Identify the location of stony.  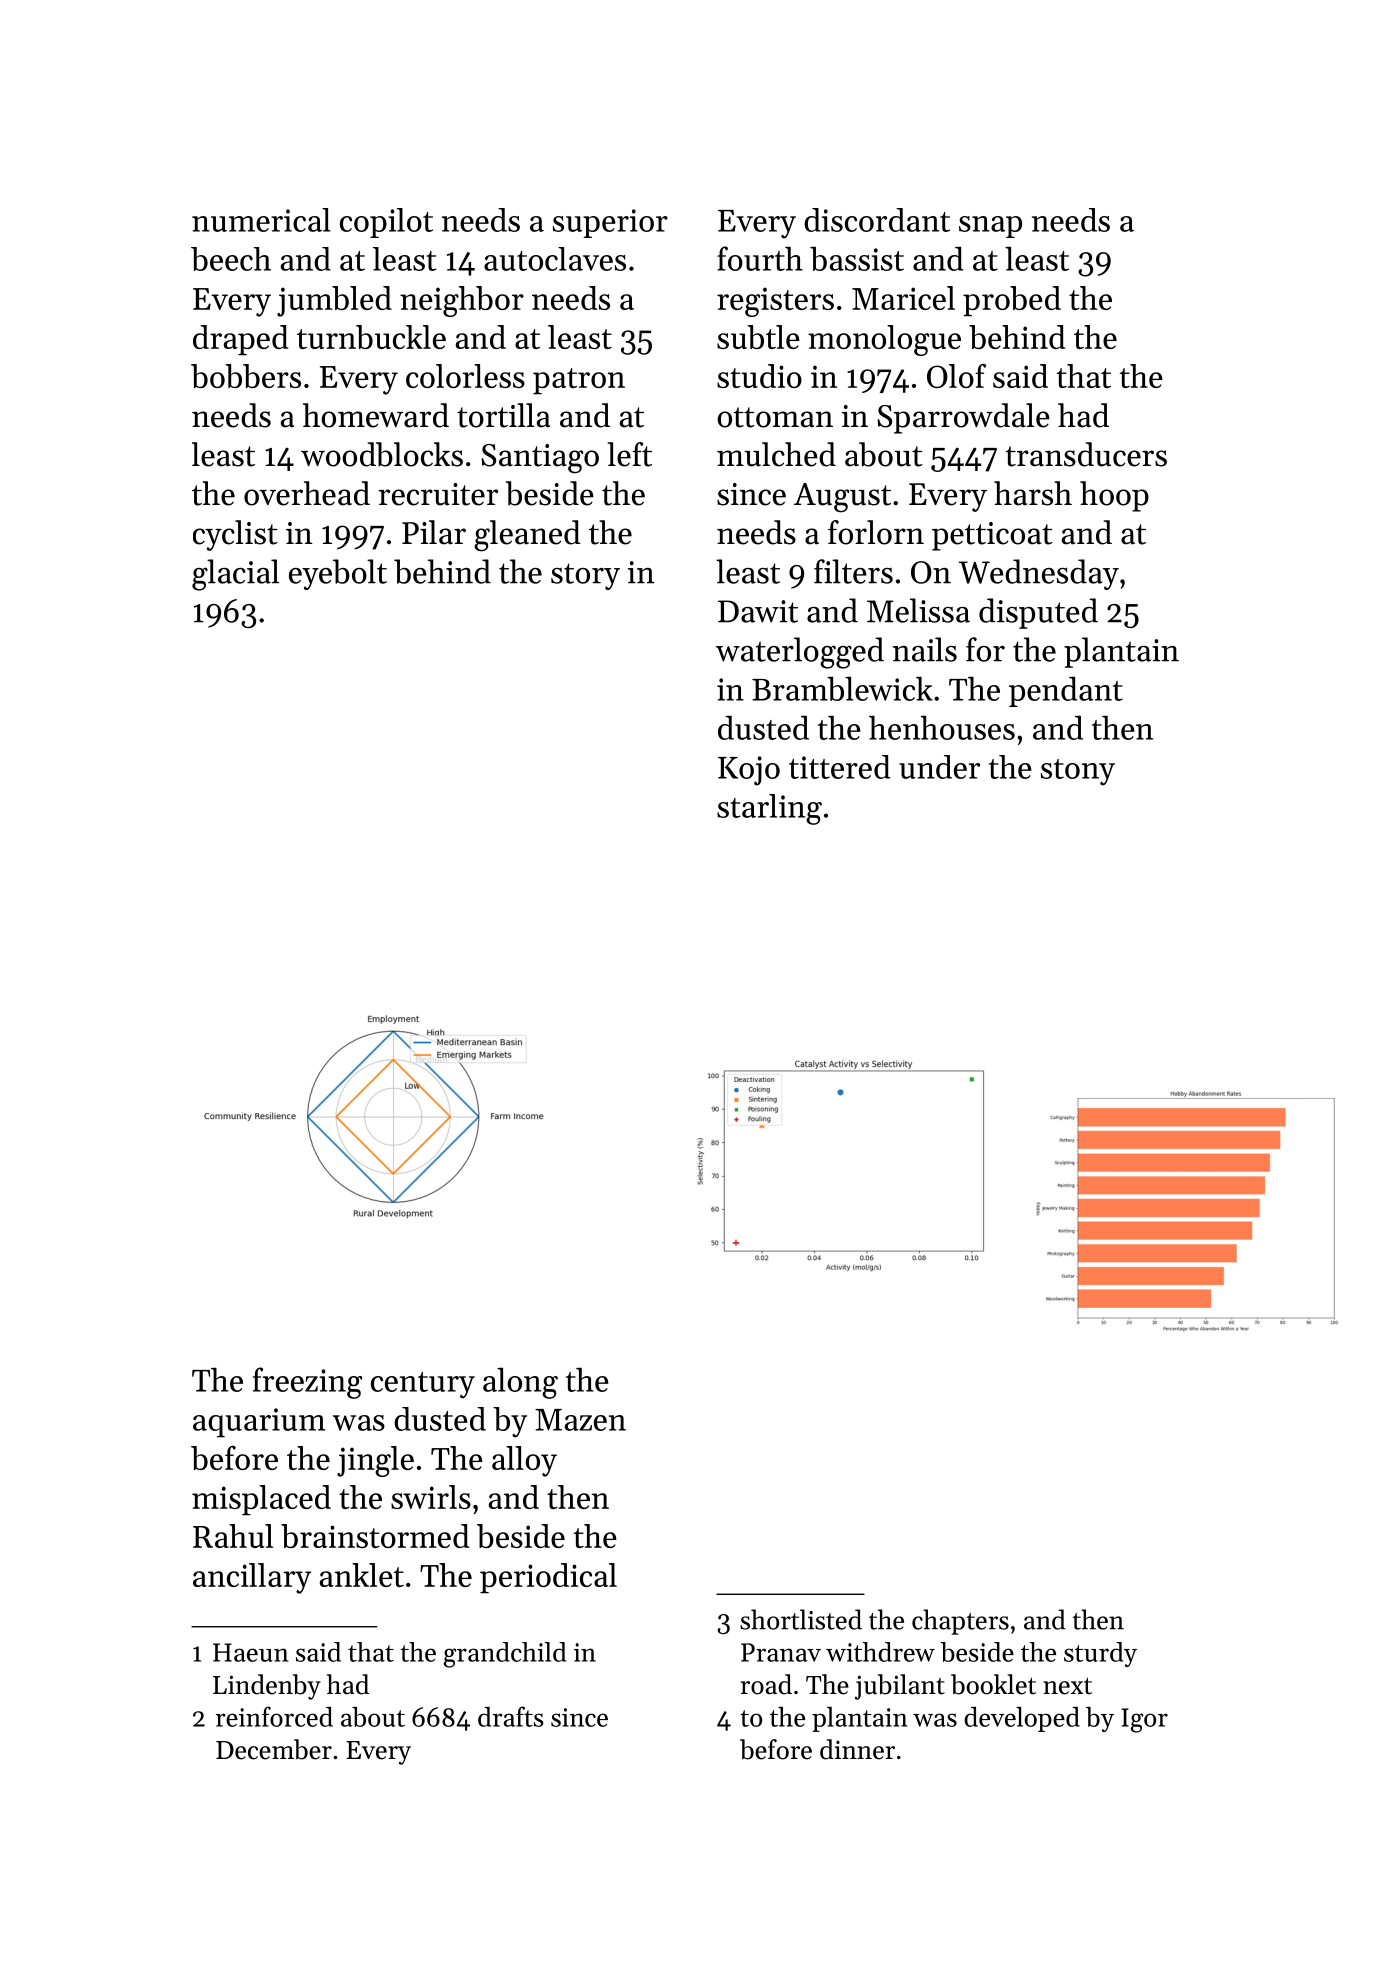
(1078, 772).
